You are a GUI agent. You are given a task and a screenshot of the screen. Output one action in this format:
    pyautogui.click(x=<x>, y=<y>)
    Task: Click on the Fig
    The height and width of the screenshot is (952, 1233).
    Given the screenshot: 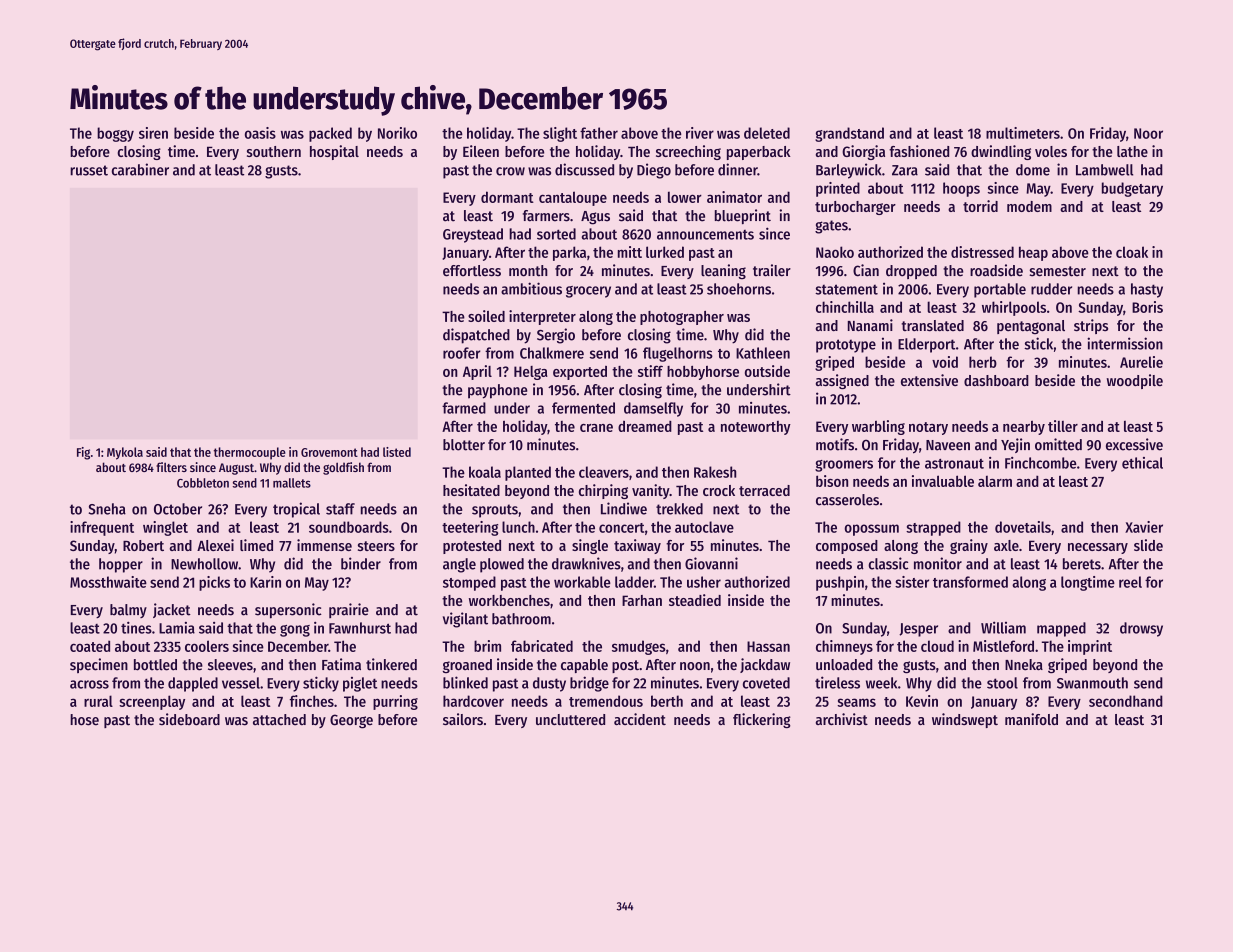 What is the action you would take?
    pyautogui.click(x=83, y=453)
